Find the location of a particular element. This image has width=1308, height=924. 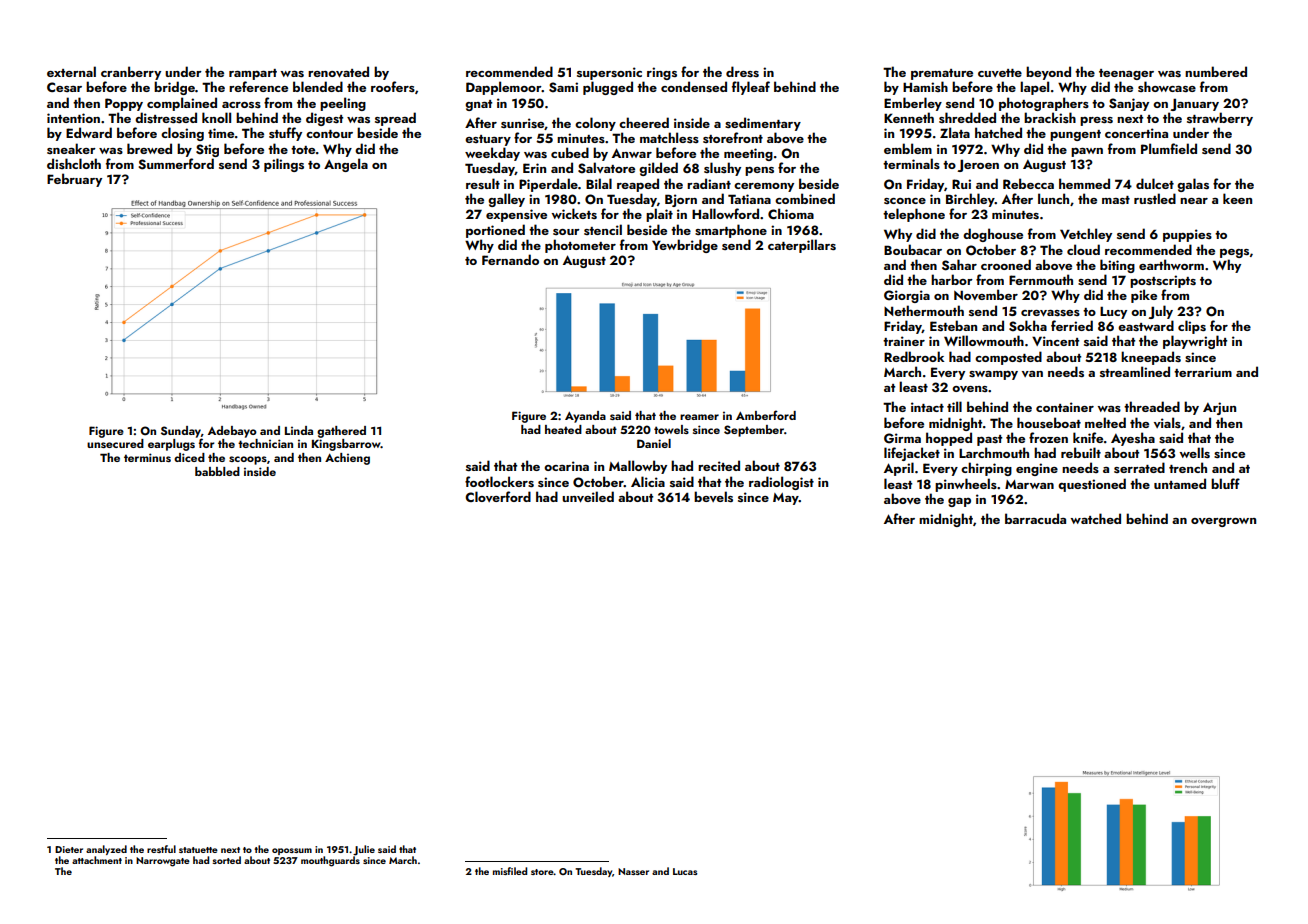

teenager is located at coordinates (1126, 74).
